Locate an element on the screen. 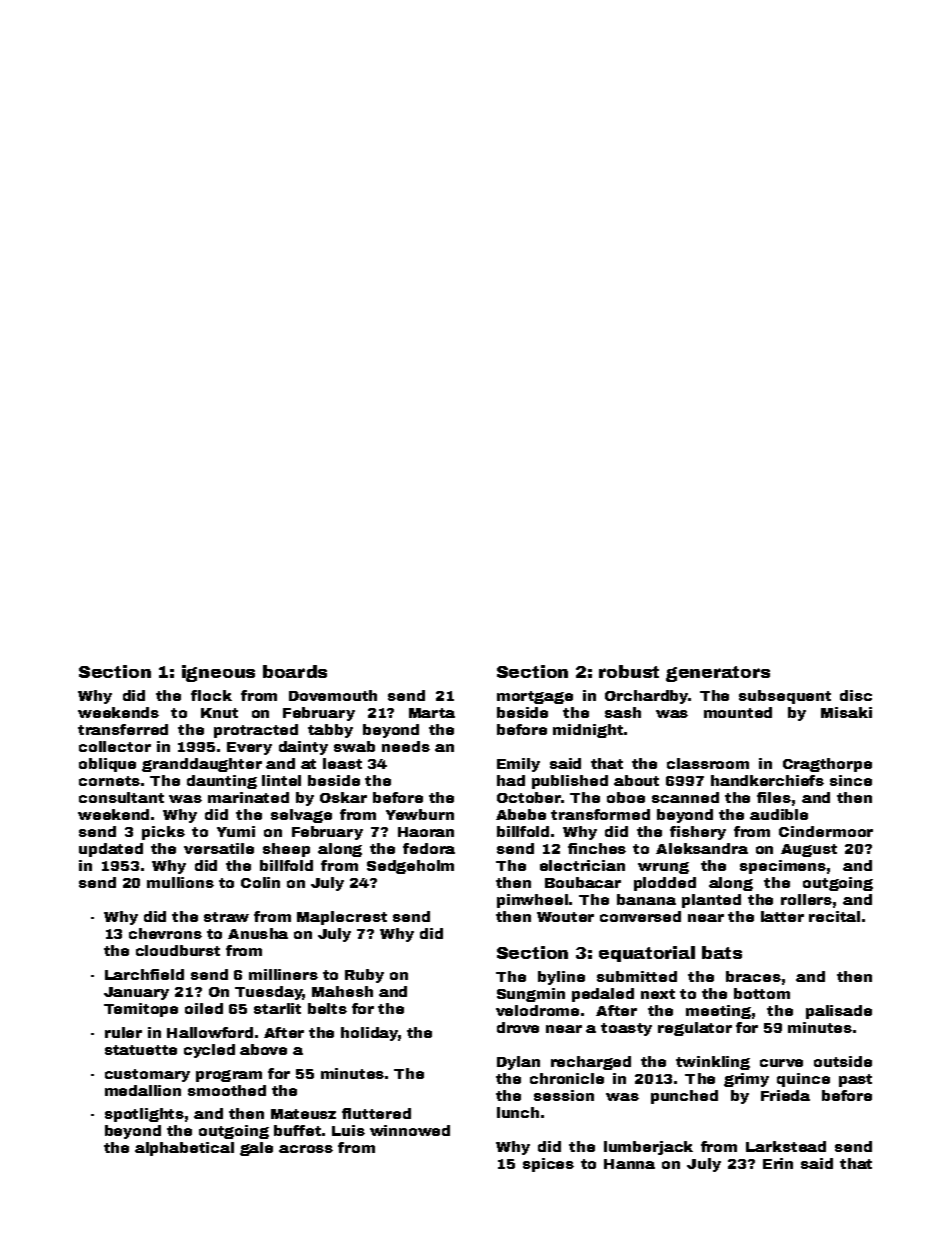 The height and width of the screenshot is (1233, 952). spices is located at coordinates (548, 1165).
